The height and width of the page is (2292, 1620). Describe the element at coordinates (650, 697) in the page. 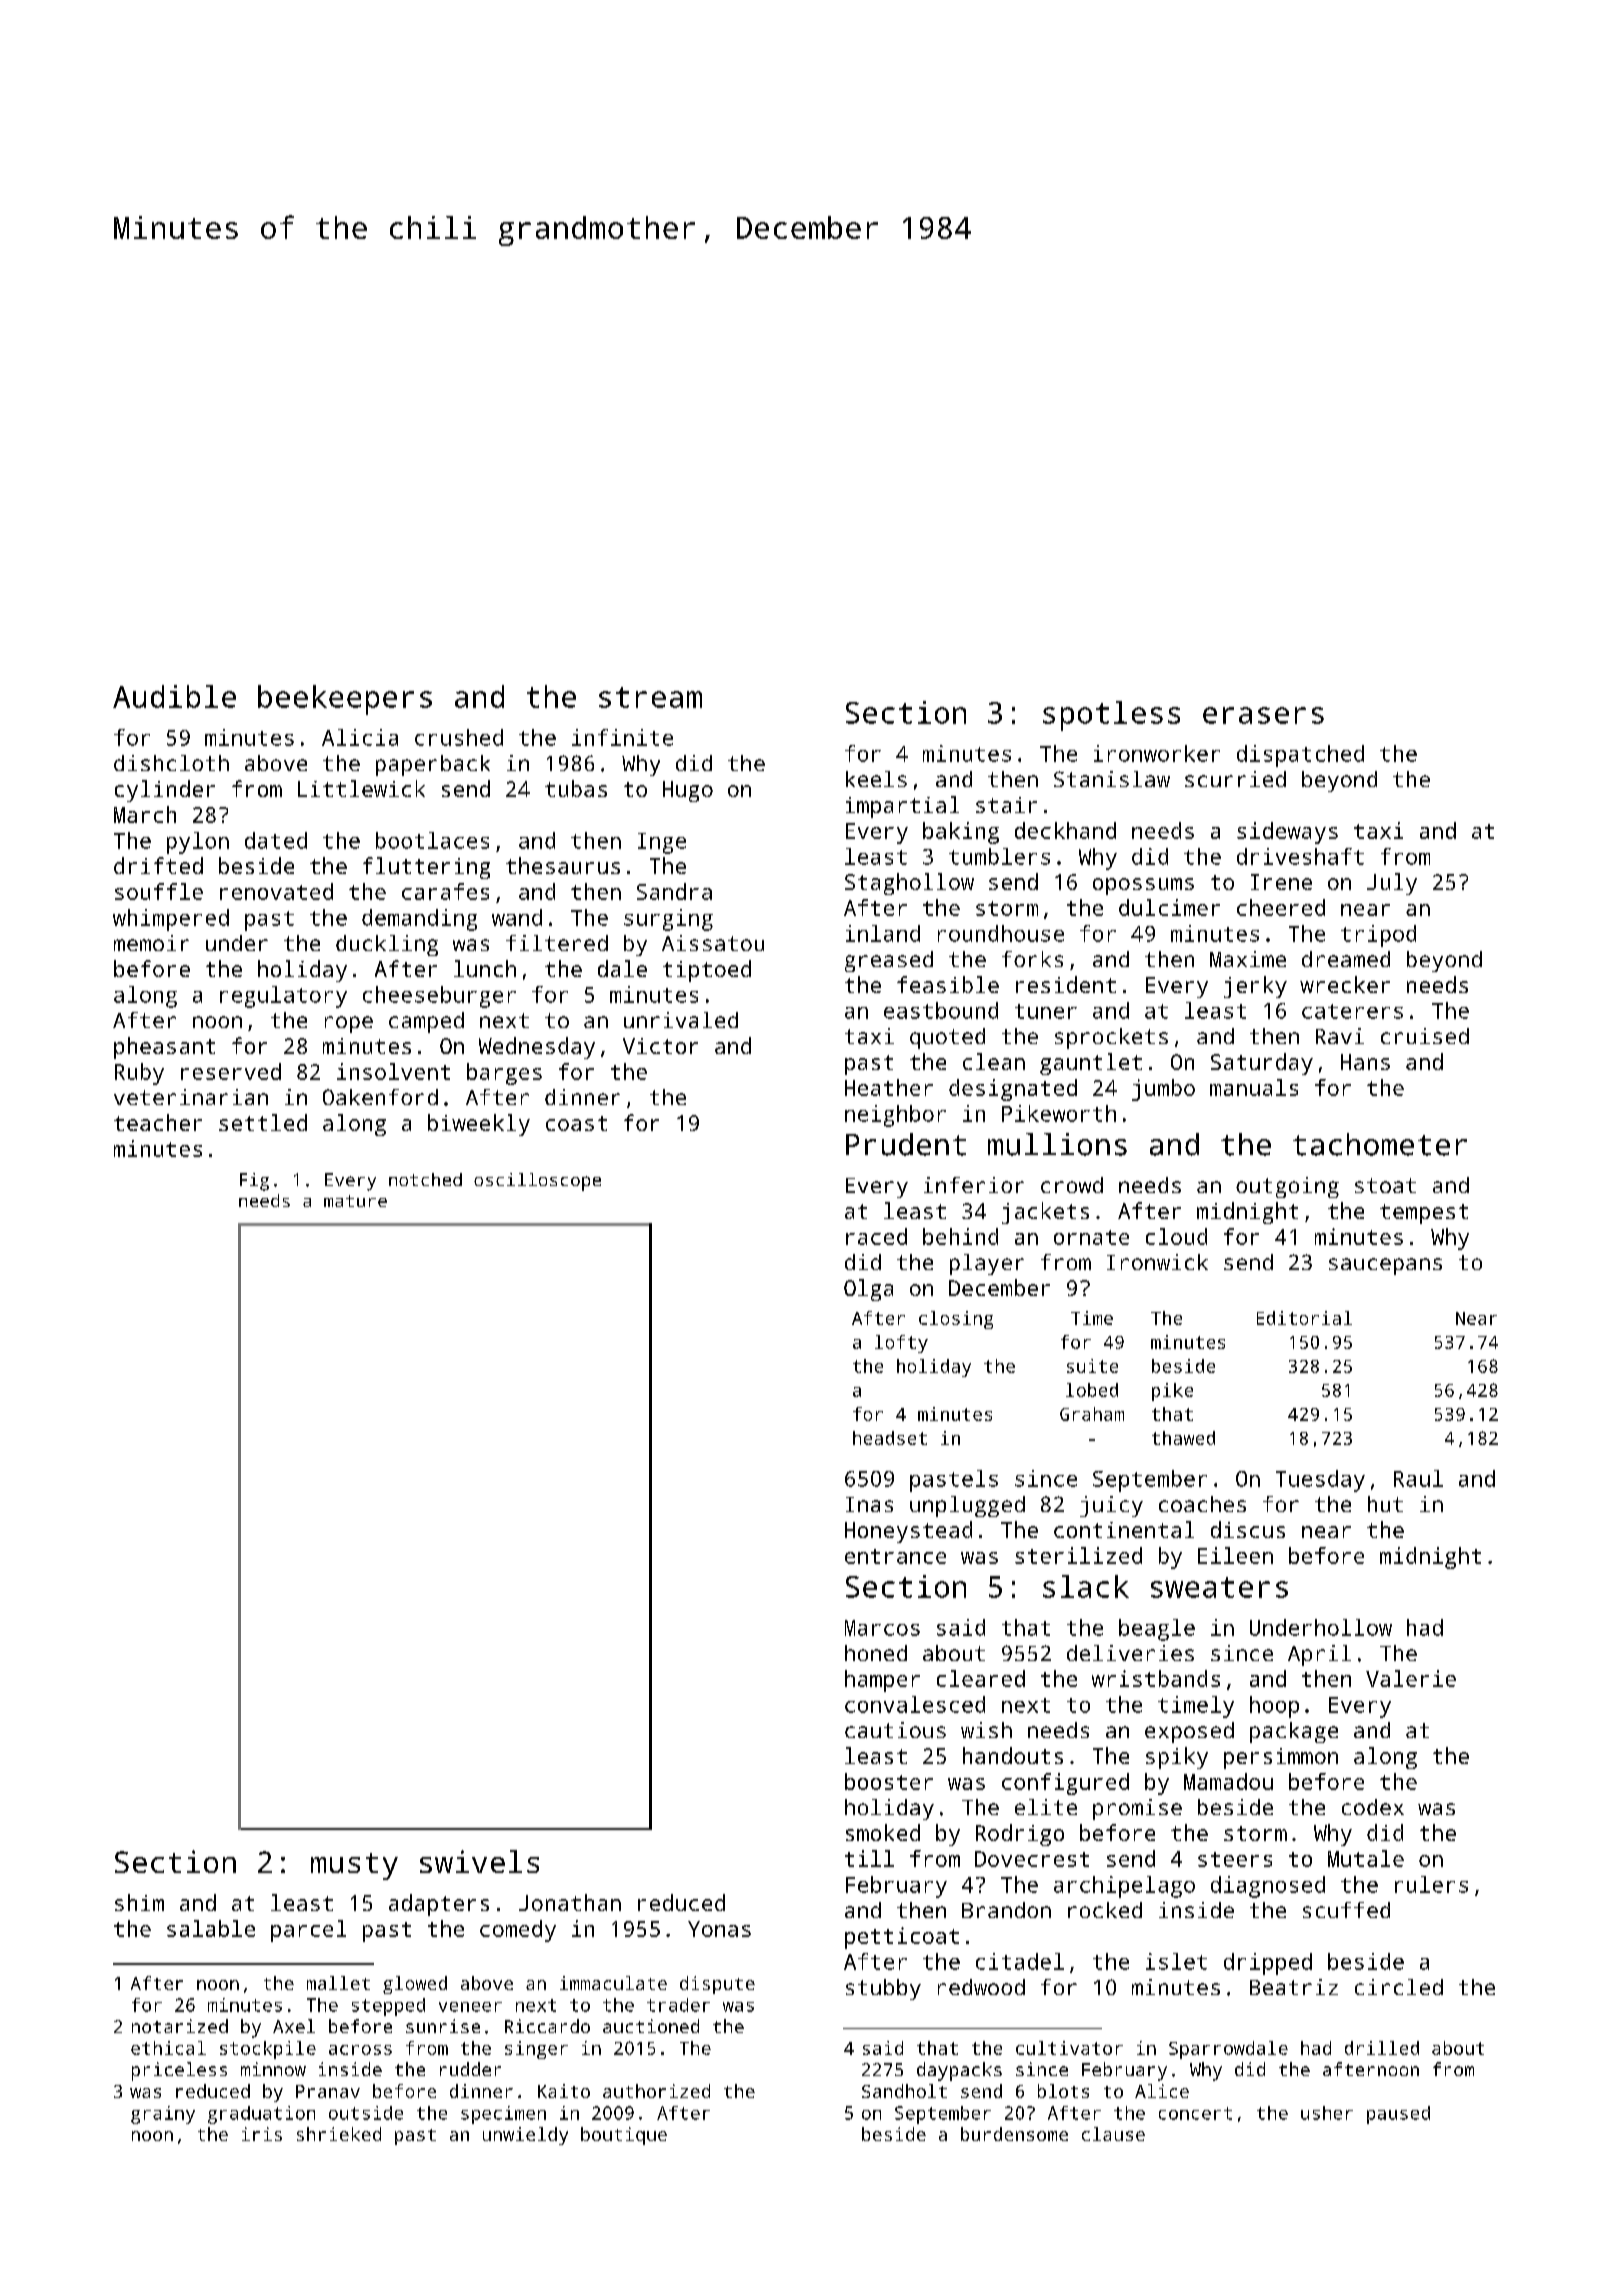

I see `stream` at that location.
